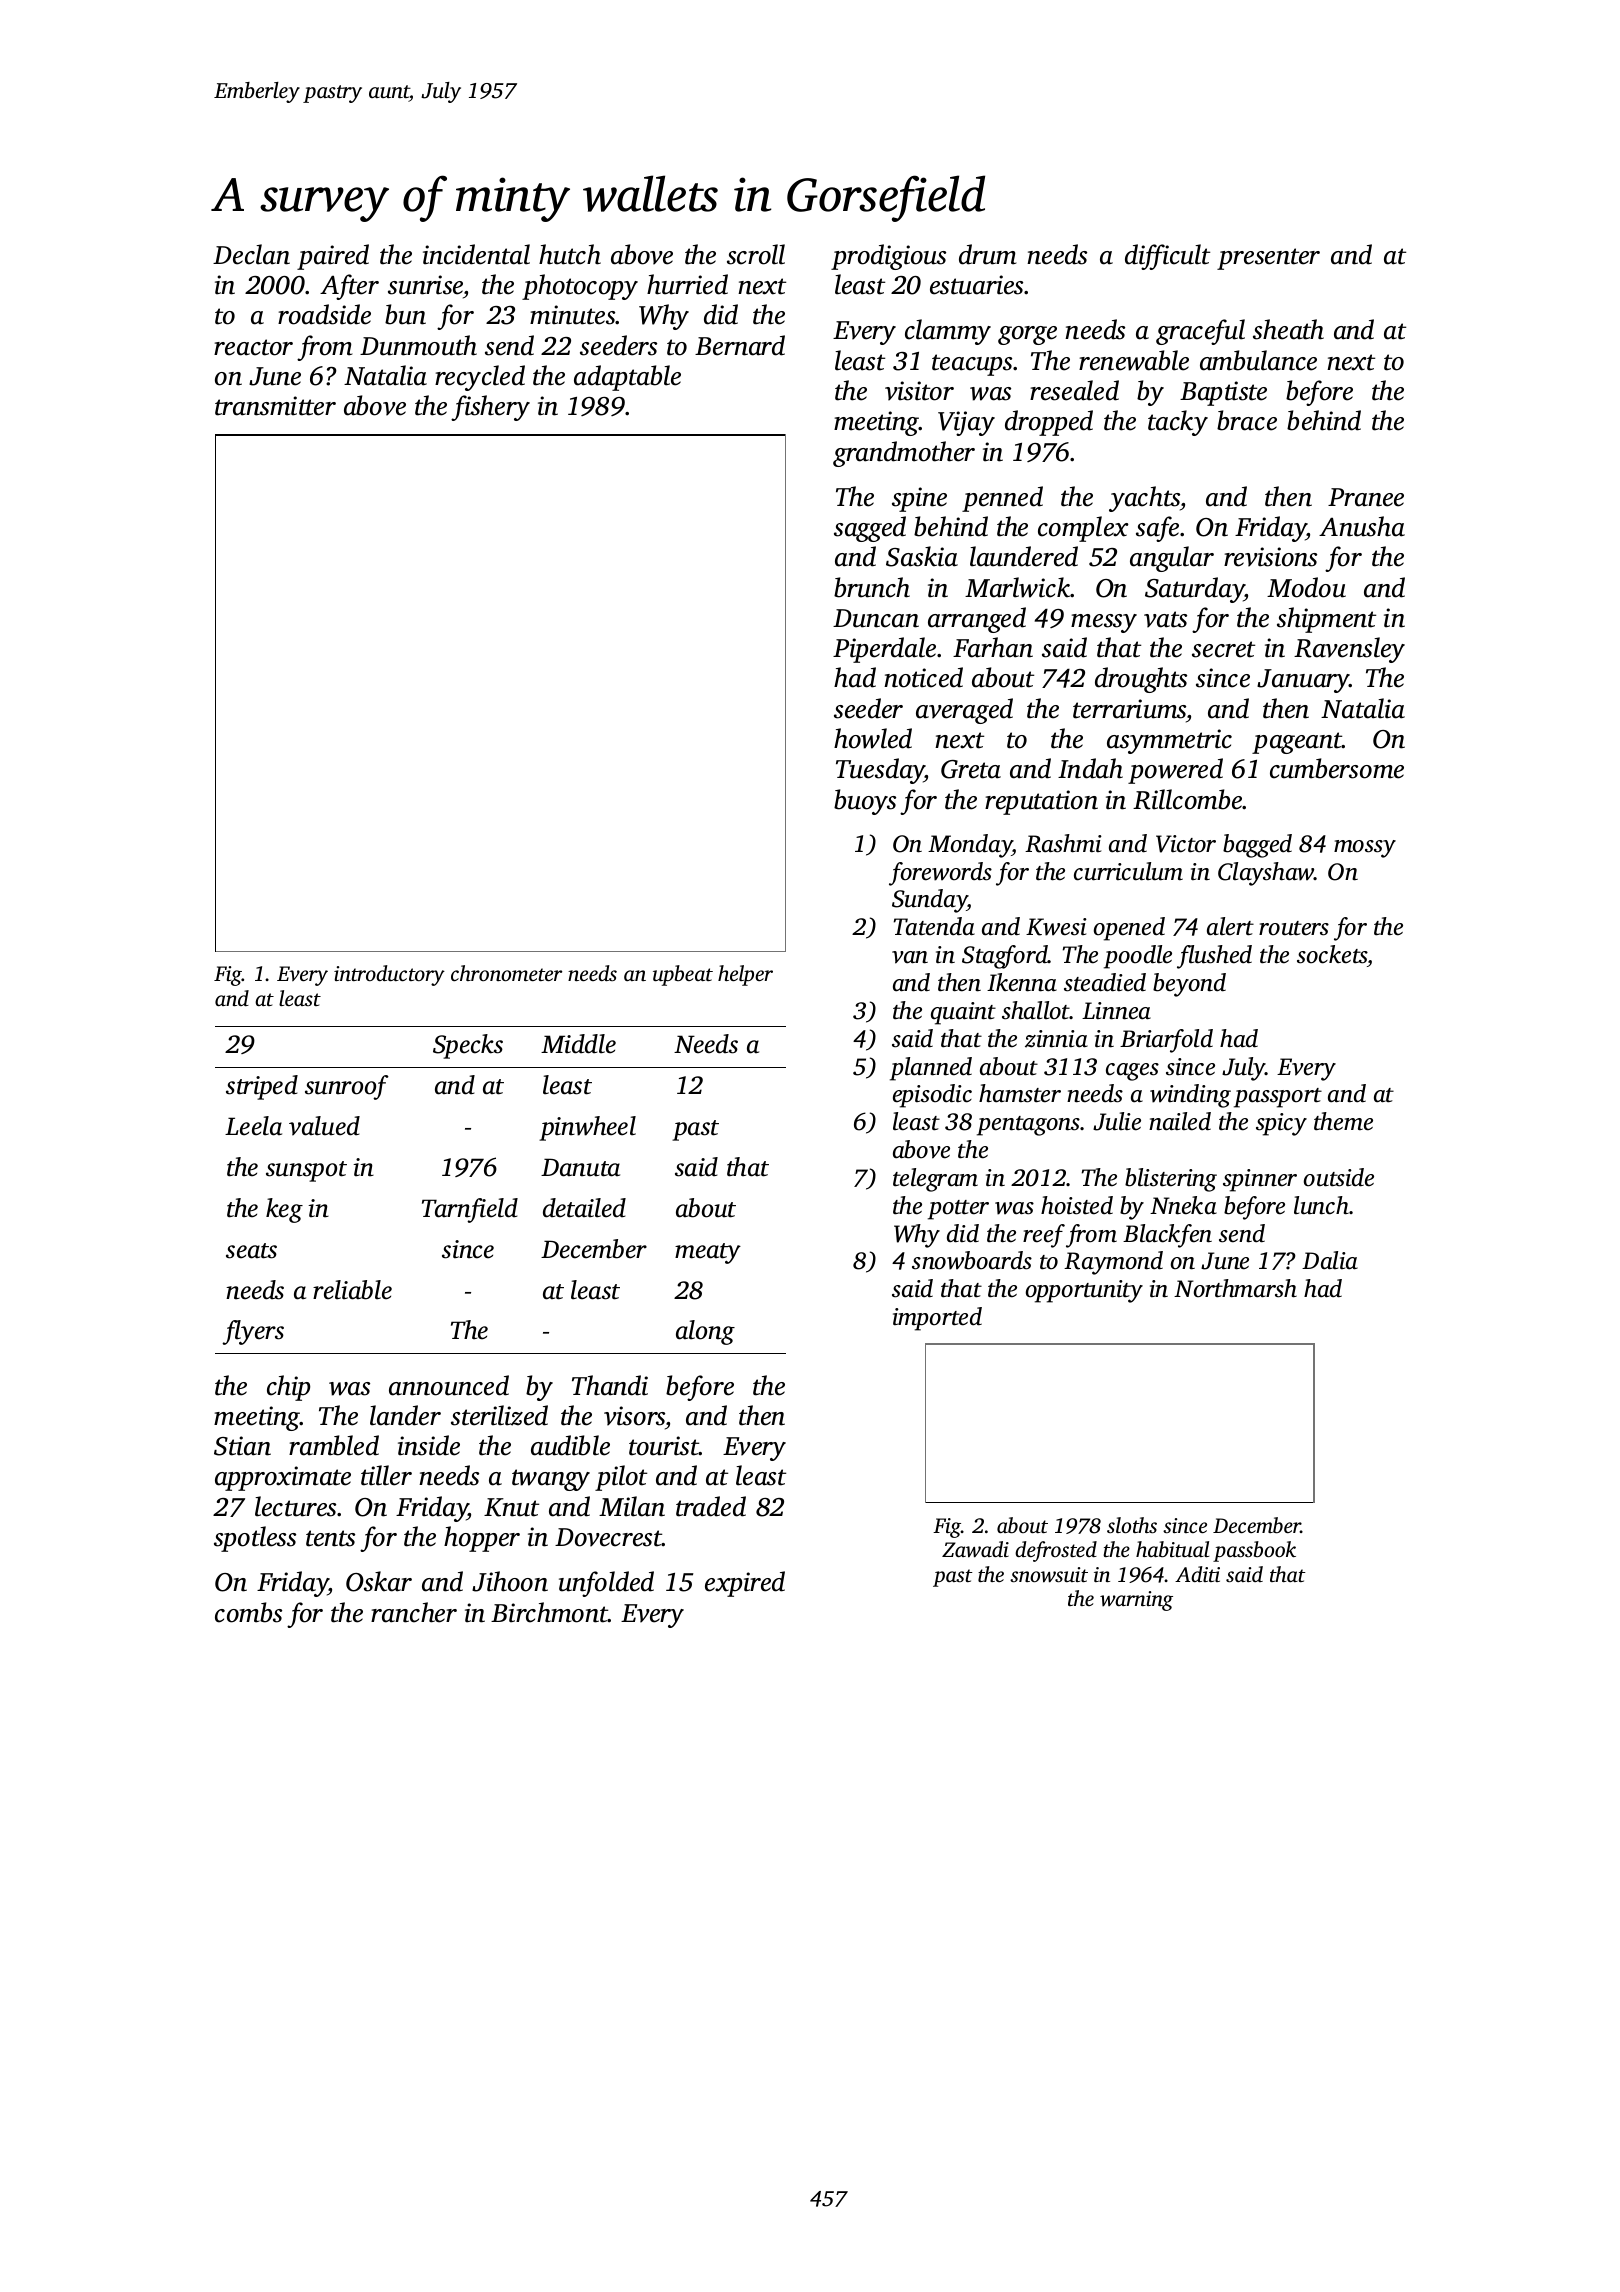  I want to click on curriculum, so click(1128, 871).
